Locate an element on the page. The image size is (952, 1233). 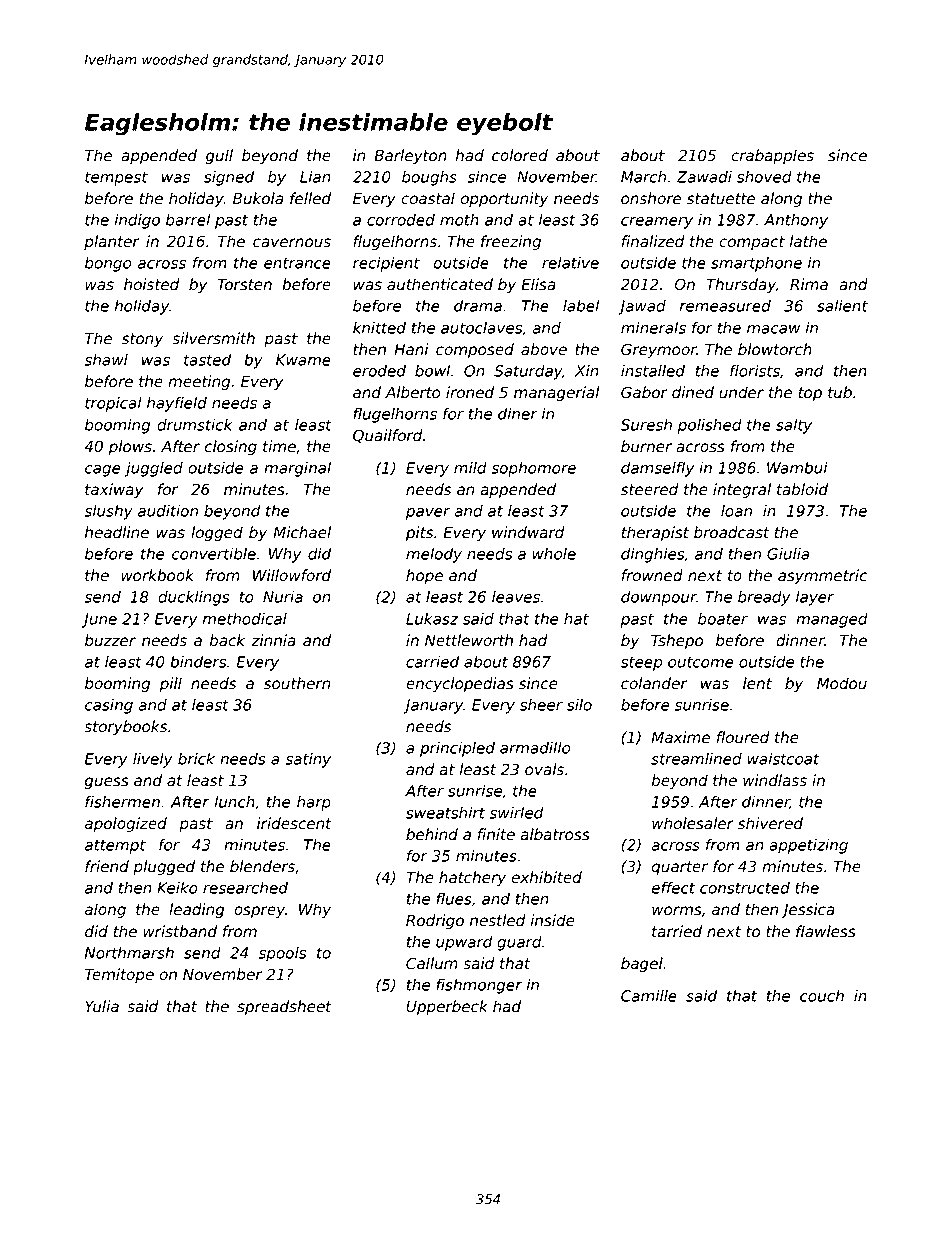
boughs is located at coordinates (429, 178).
